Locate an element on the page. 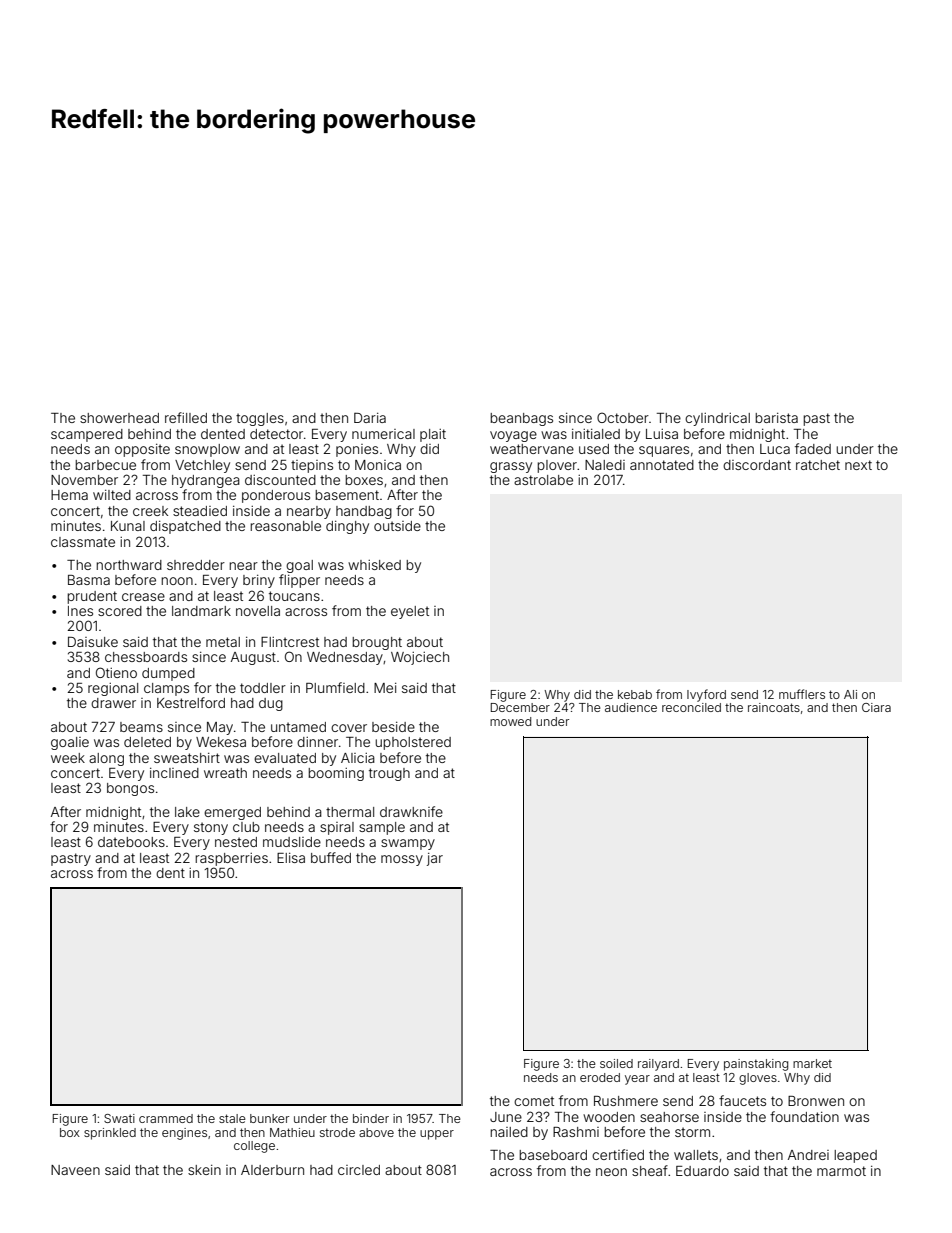  outside is located at coordinates (397, 526).
